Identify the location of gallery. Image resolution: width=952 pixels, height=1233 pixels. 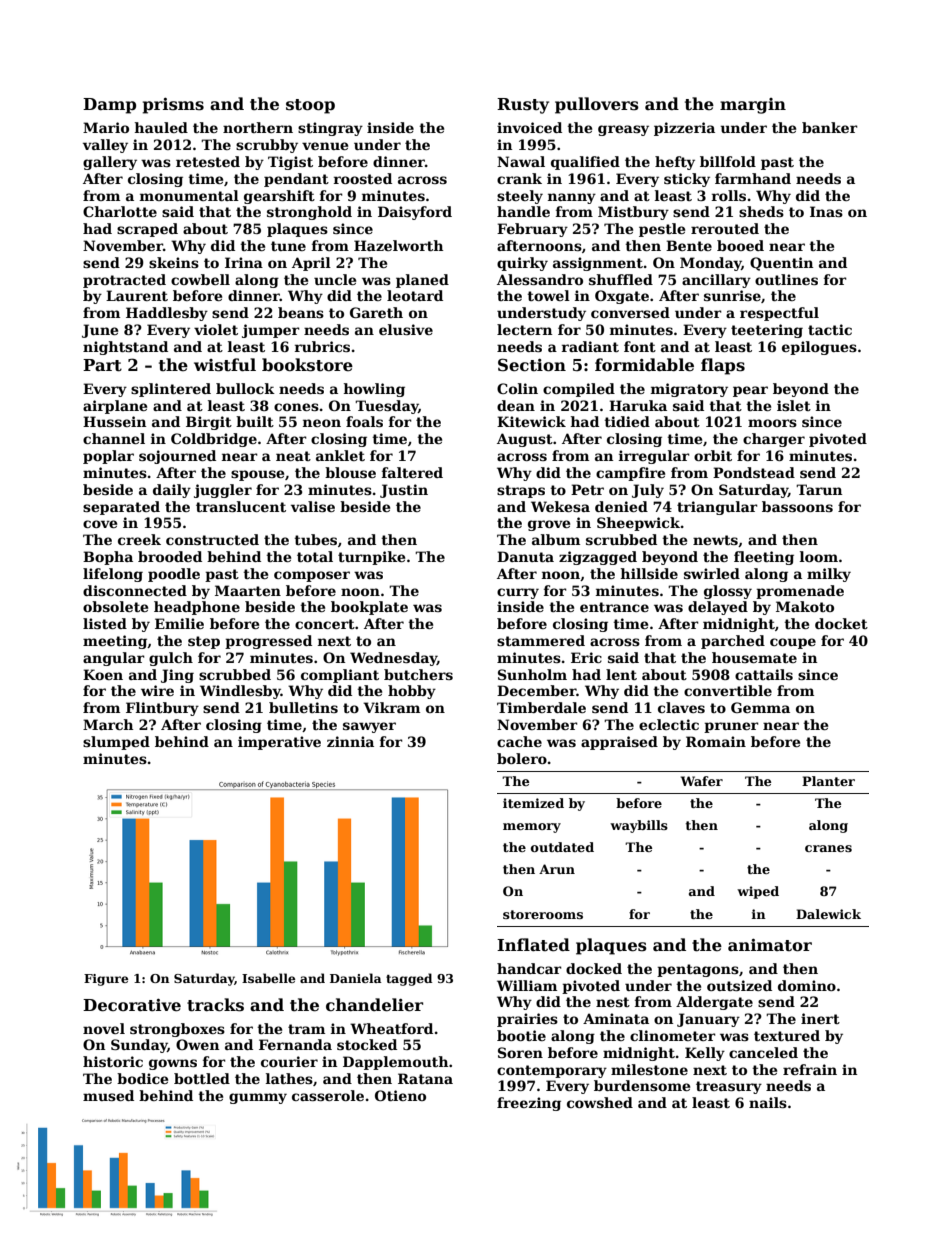
(110, 163).
